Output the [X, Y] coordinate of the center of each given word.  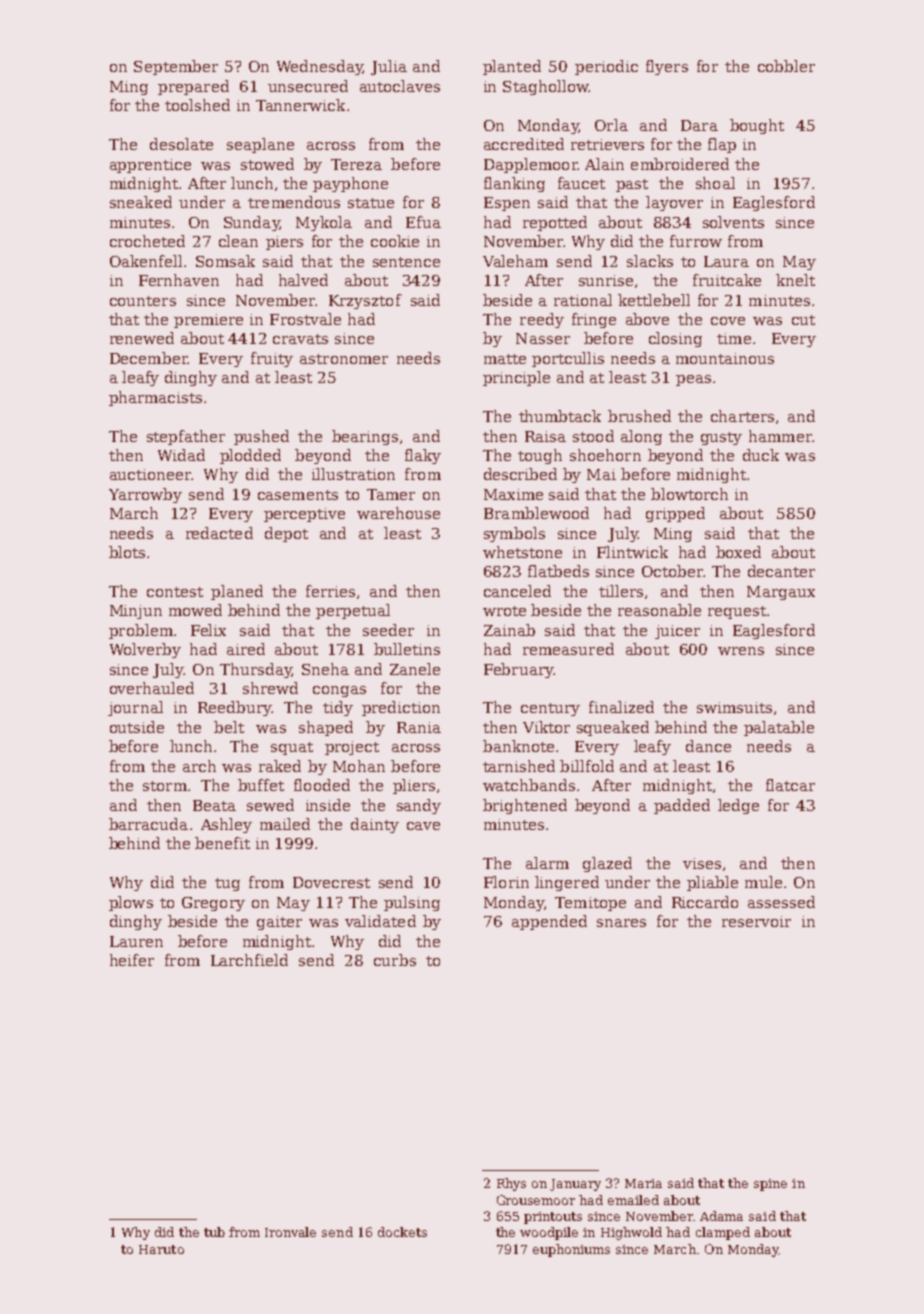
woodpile [549, 1233]
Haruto [161, 1249]
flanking [514, 184]
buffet [261, 785]
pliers [414, 786]
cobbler [786, 66]
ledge [738, 806]
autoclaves [400, 86]
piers [284, 243]
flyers [667, 67]
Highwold [631, 1233]
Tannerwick [300, 105]
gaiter [279, 923]
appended [549, 922]
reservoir [756, 921]
